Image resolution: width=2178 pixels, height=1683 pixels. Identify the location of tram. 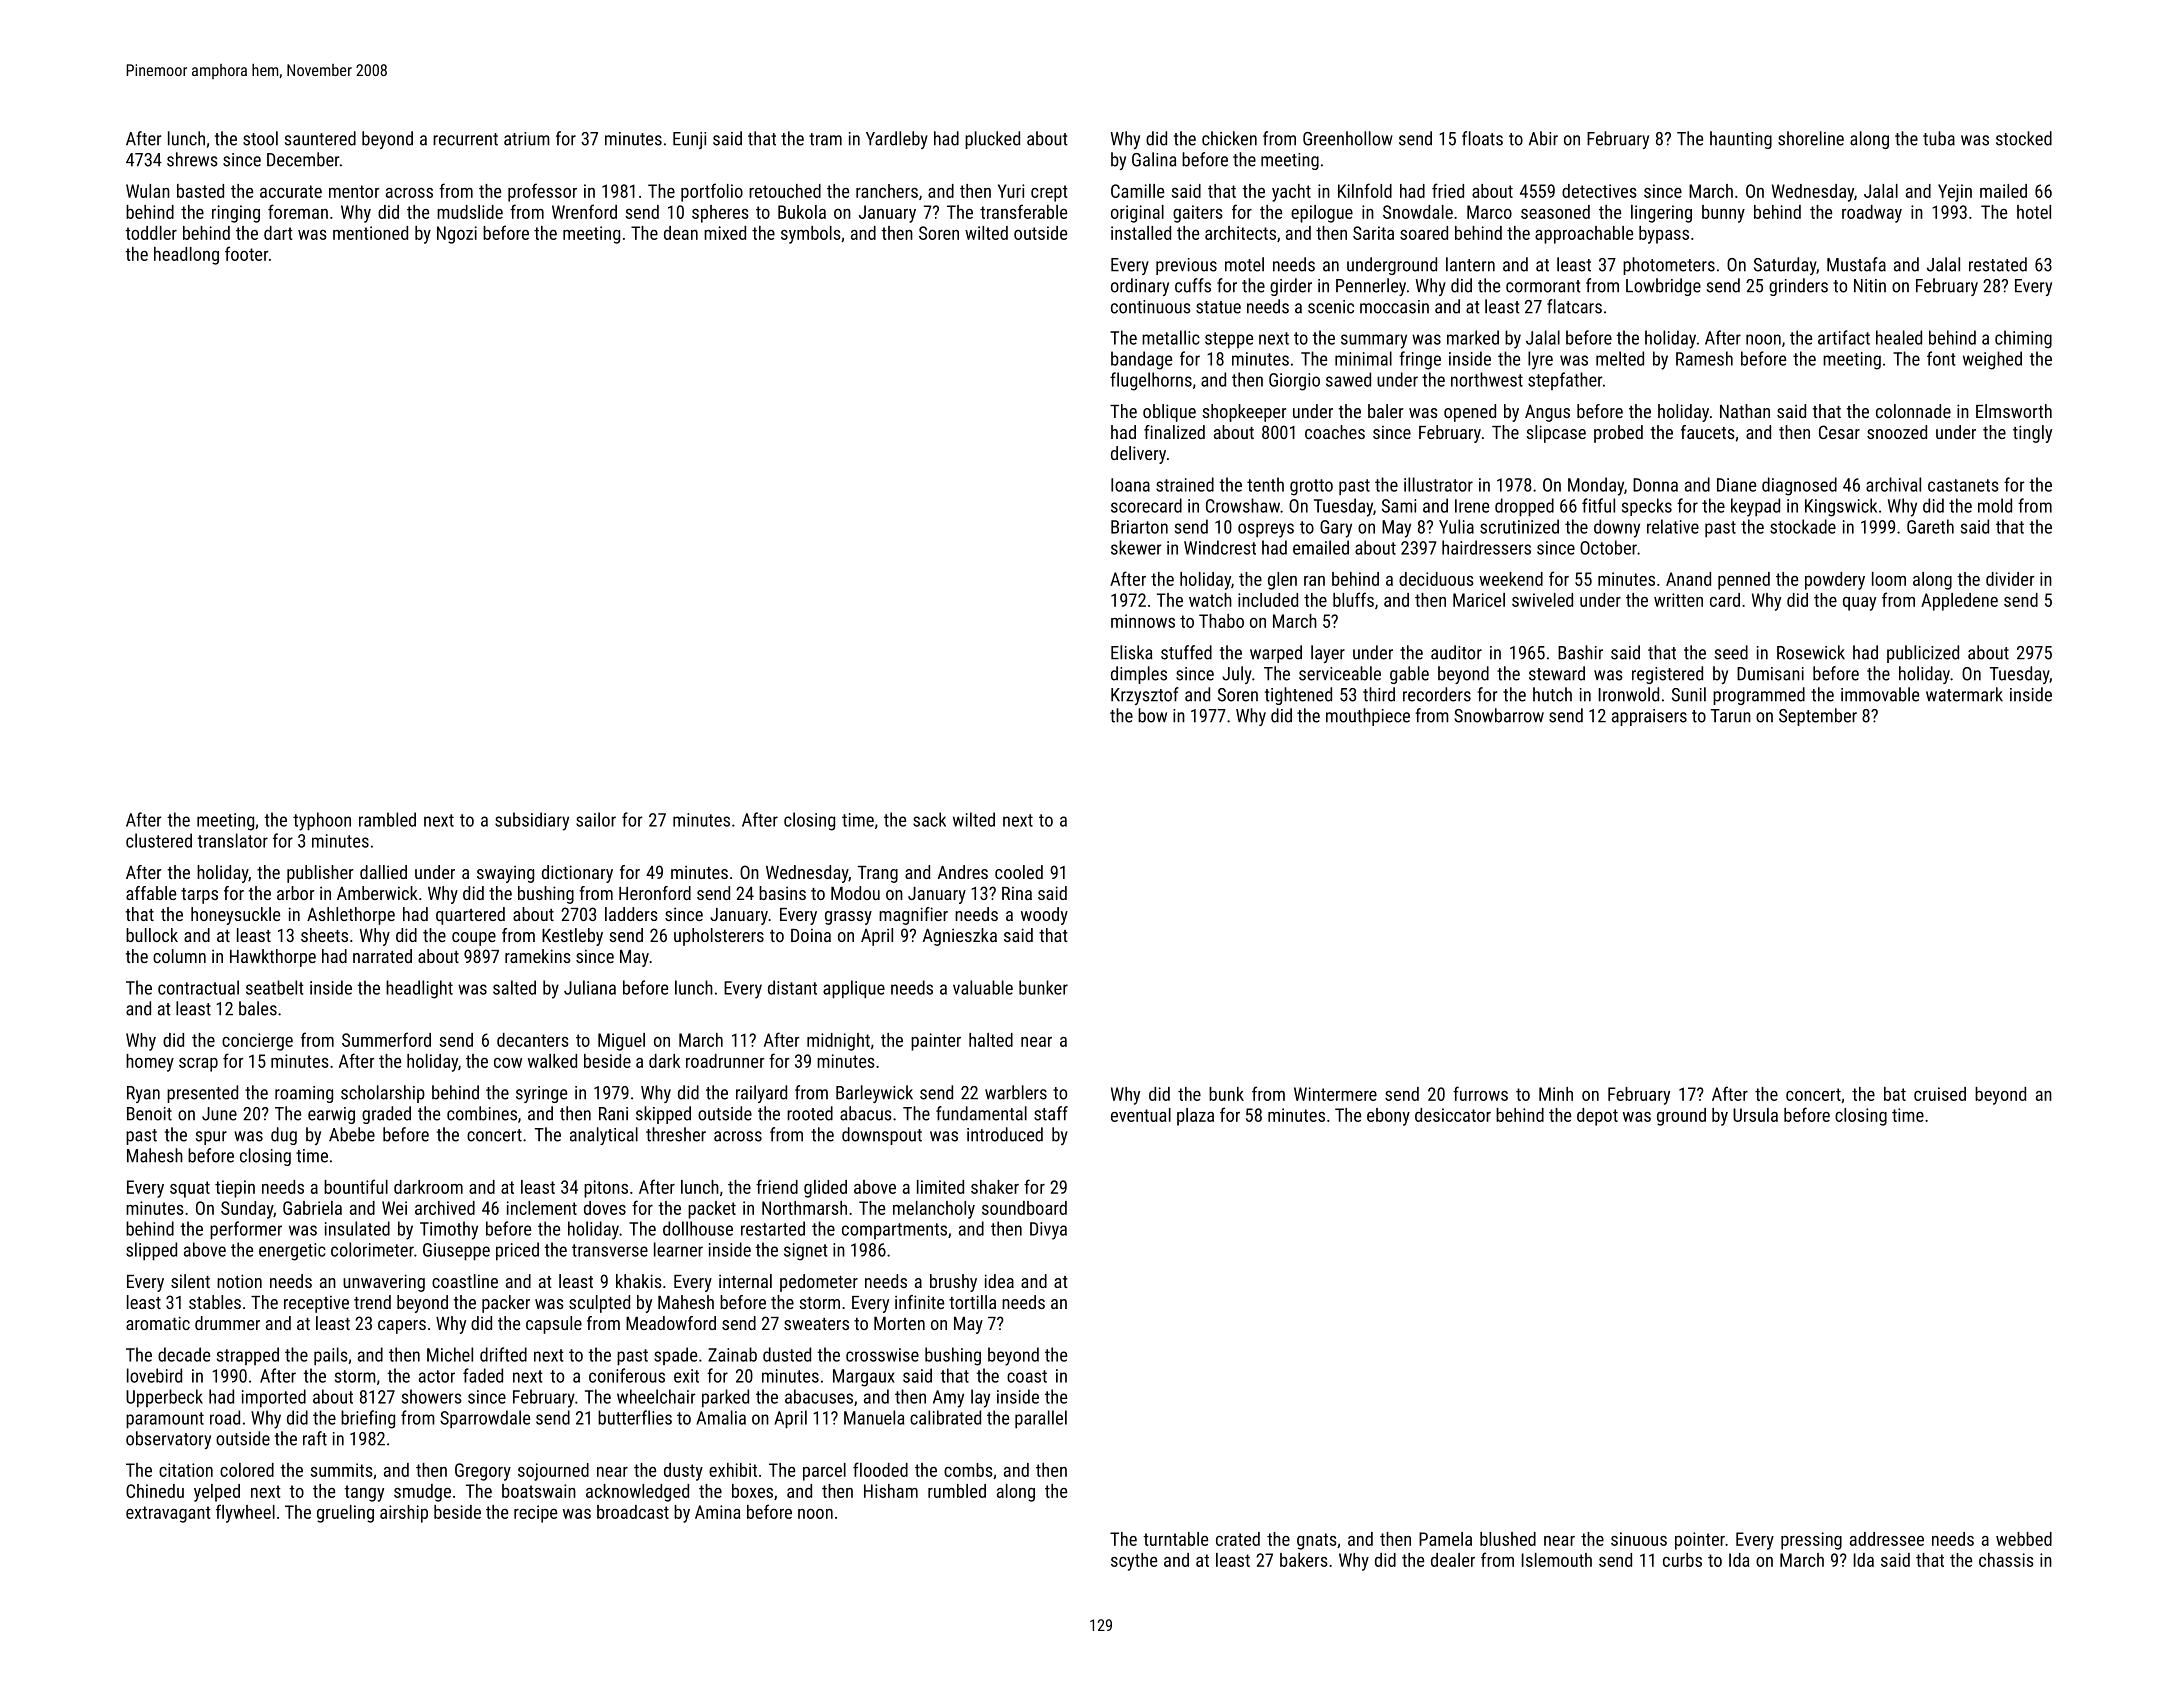
(825, 139).
